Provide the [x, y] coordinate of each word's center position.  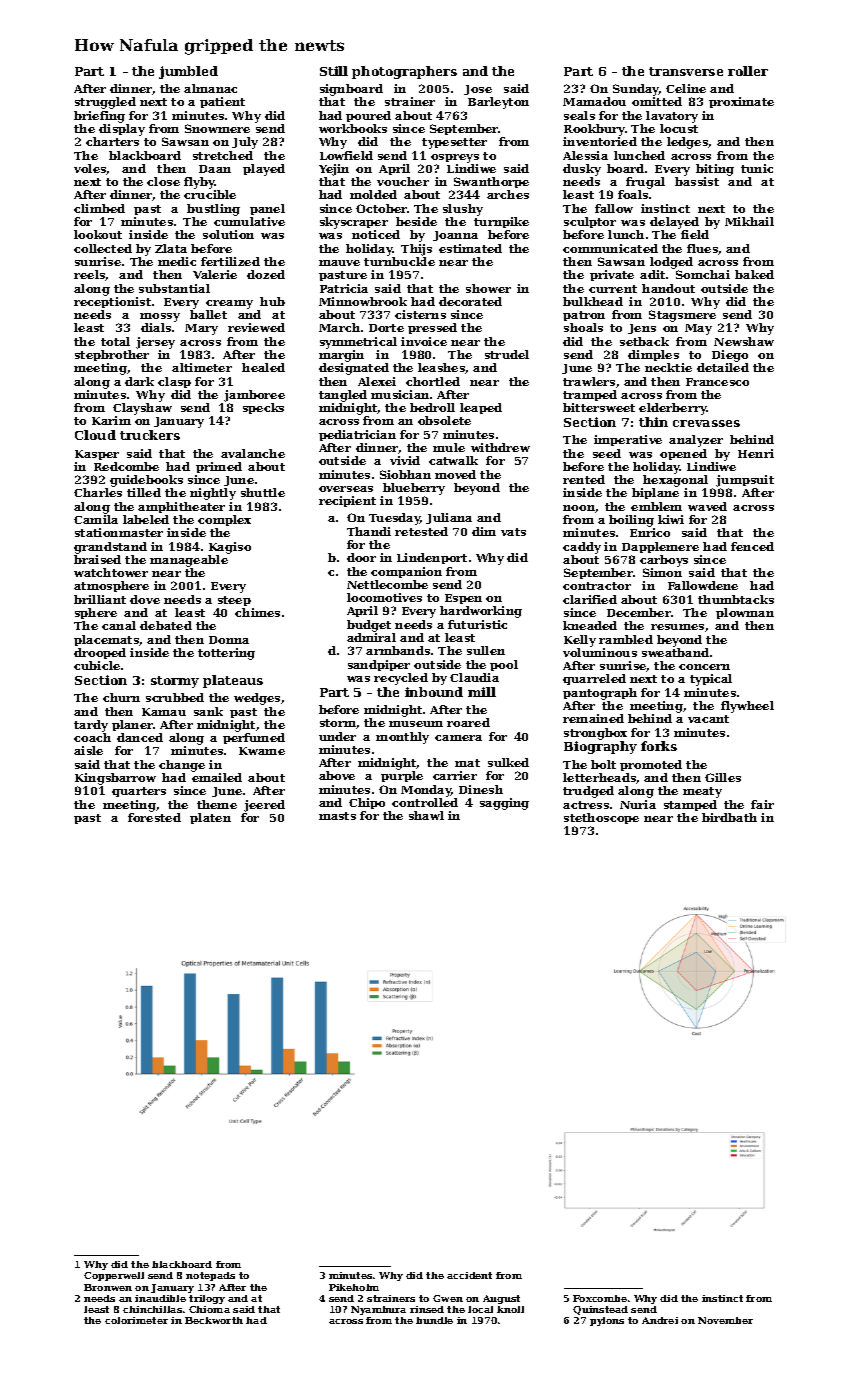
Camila [96, 519]
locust [679, 128]
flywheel [747, 707]
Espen [463, 599]
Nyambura [378, 1310]
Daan [215, 169]
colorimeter [136, 1320]
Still [334, 71]
